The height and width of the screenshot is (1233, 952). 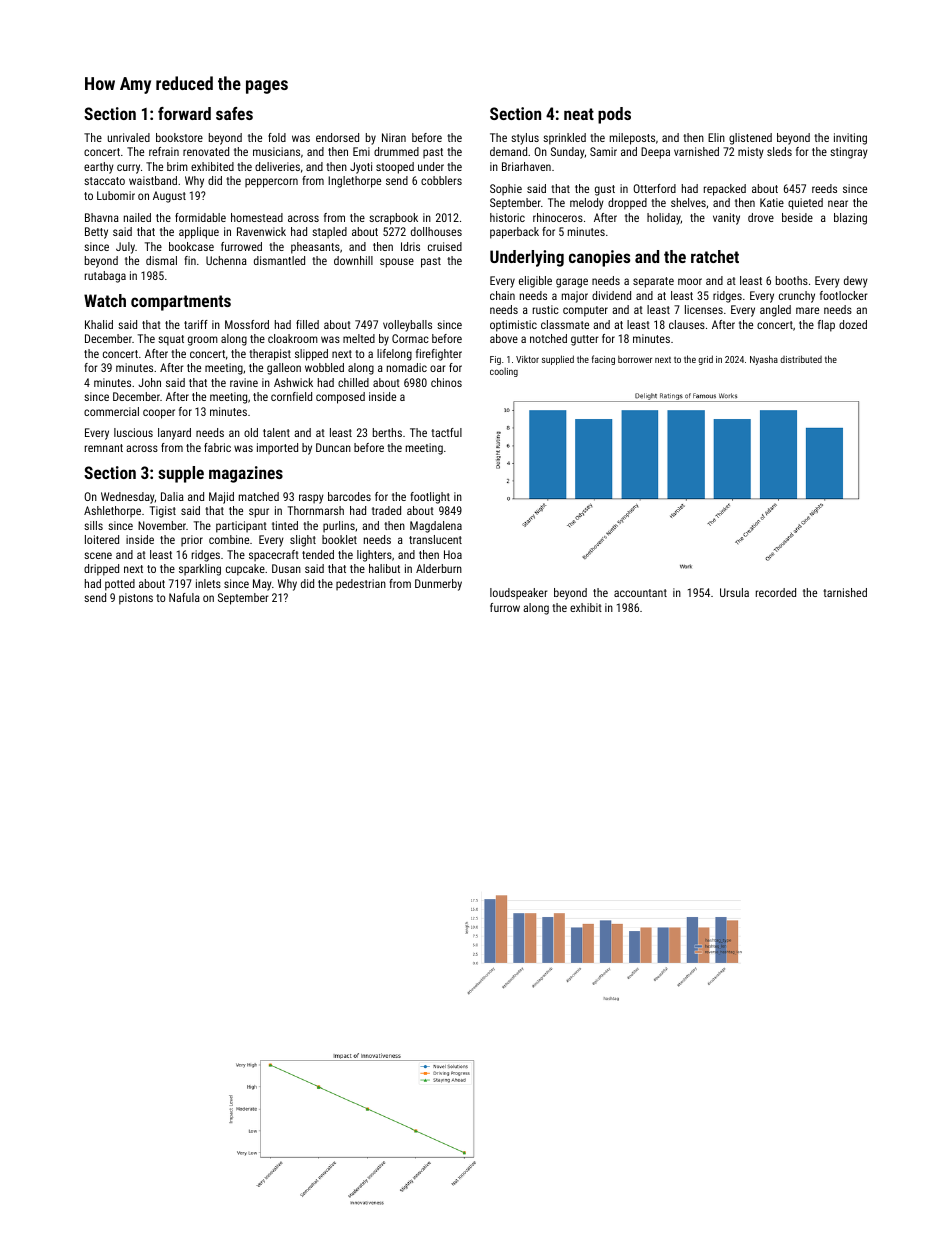 What do you see at coordinates (241, 527) in the screenshot?
I see `participant` at bounding box center [241, 527].
